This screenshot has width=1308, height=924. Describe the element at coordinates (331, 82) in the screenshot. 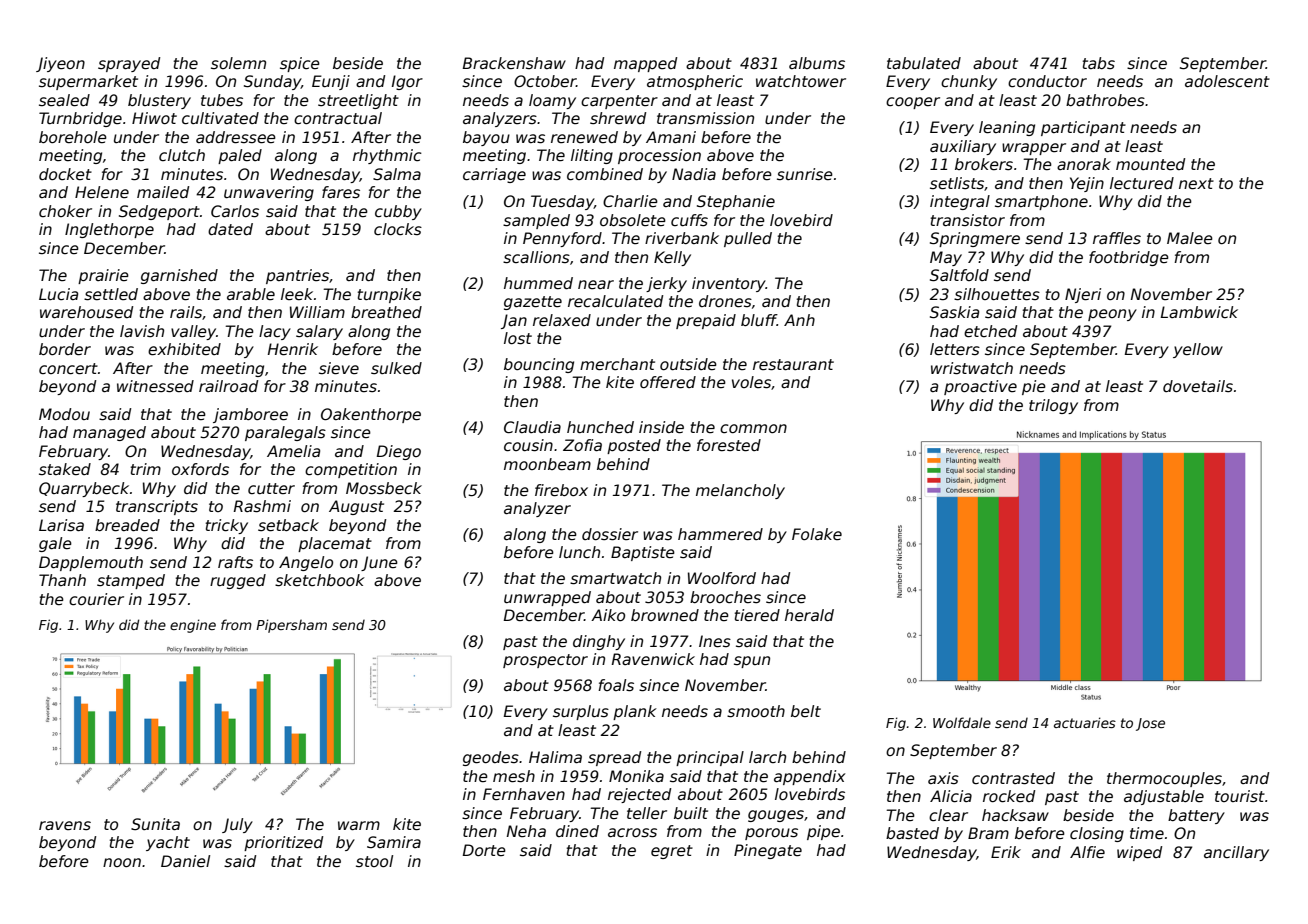

I see `Eunji` at that location.
